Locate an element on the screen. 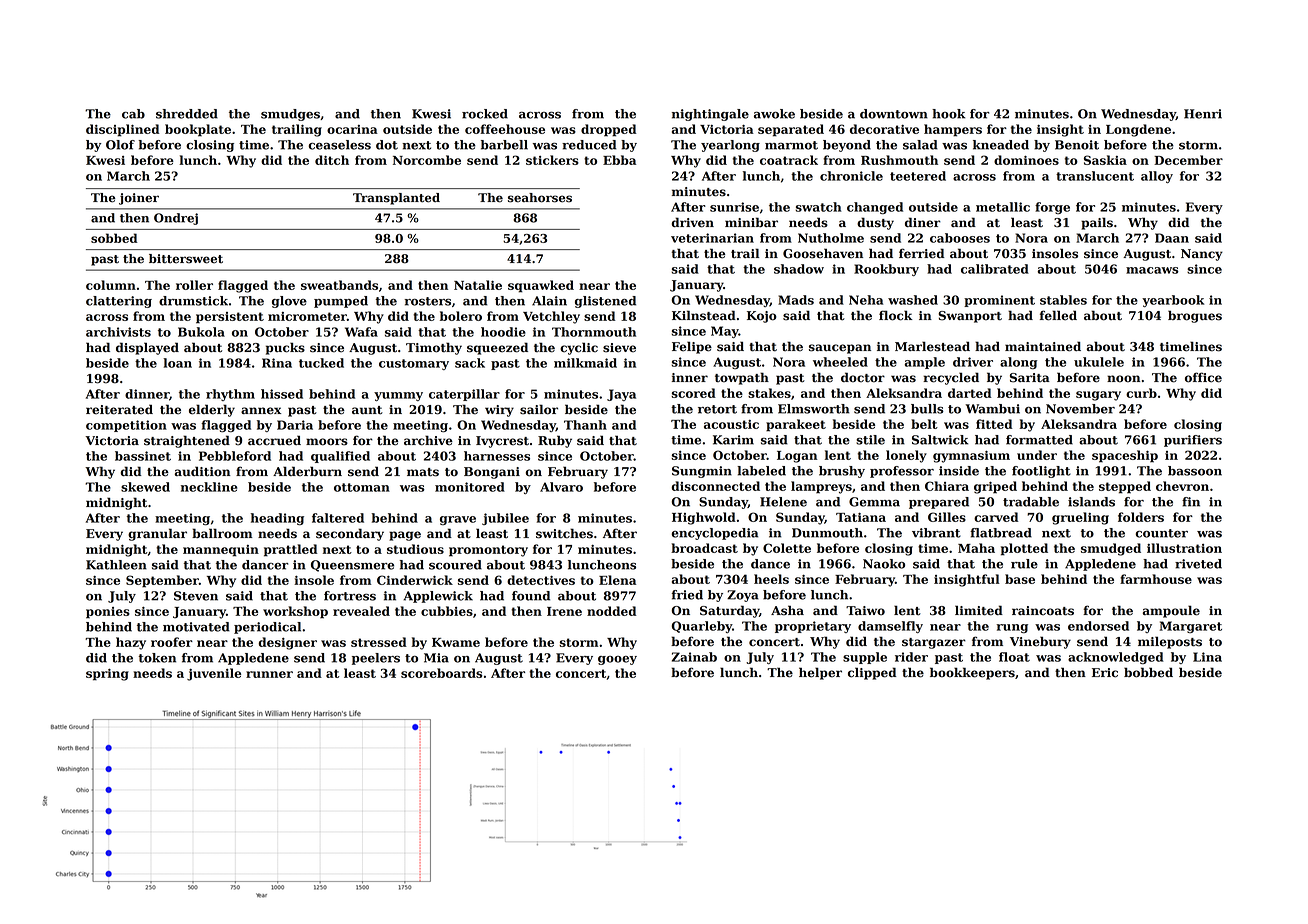 Image resolution: width=1308 pixels, height=924 pixels. Wafa is located at coordinates (361, 332).
